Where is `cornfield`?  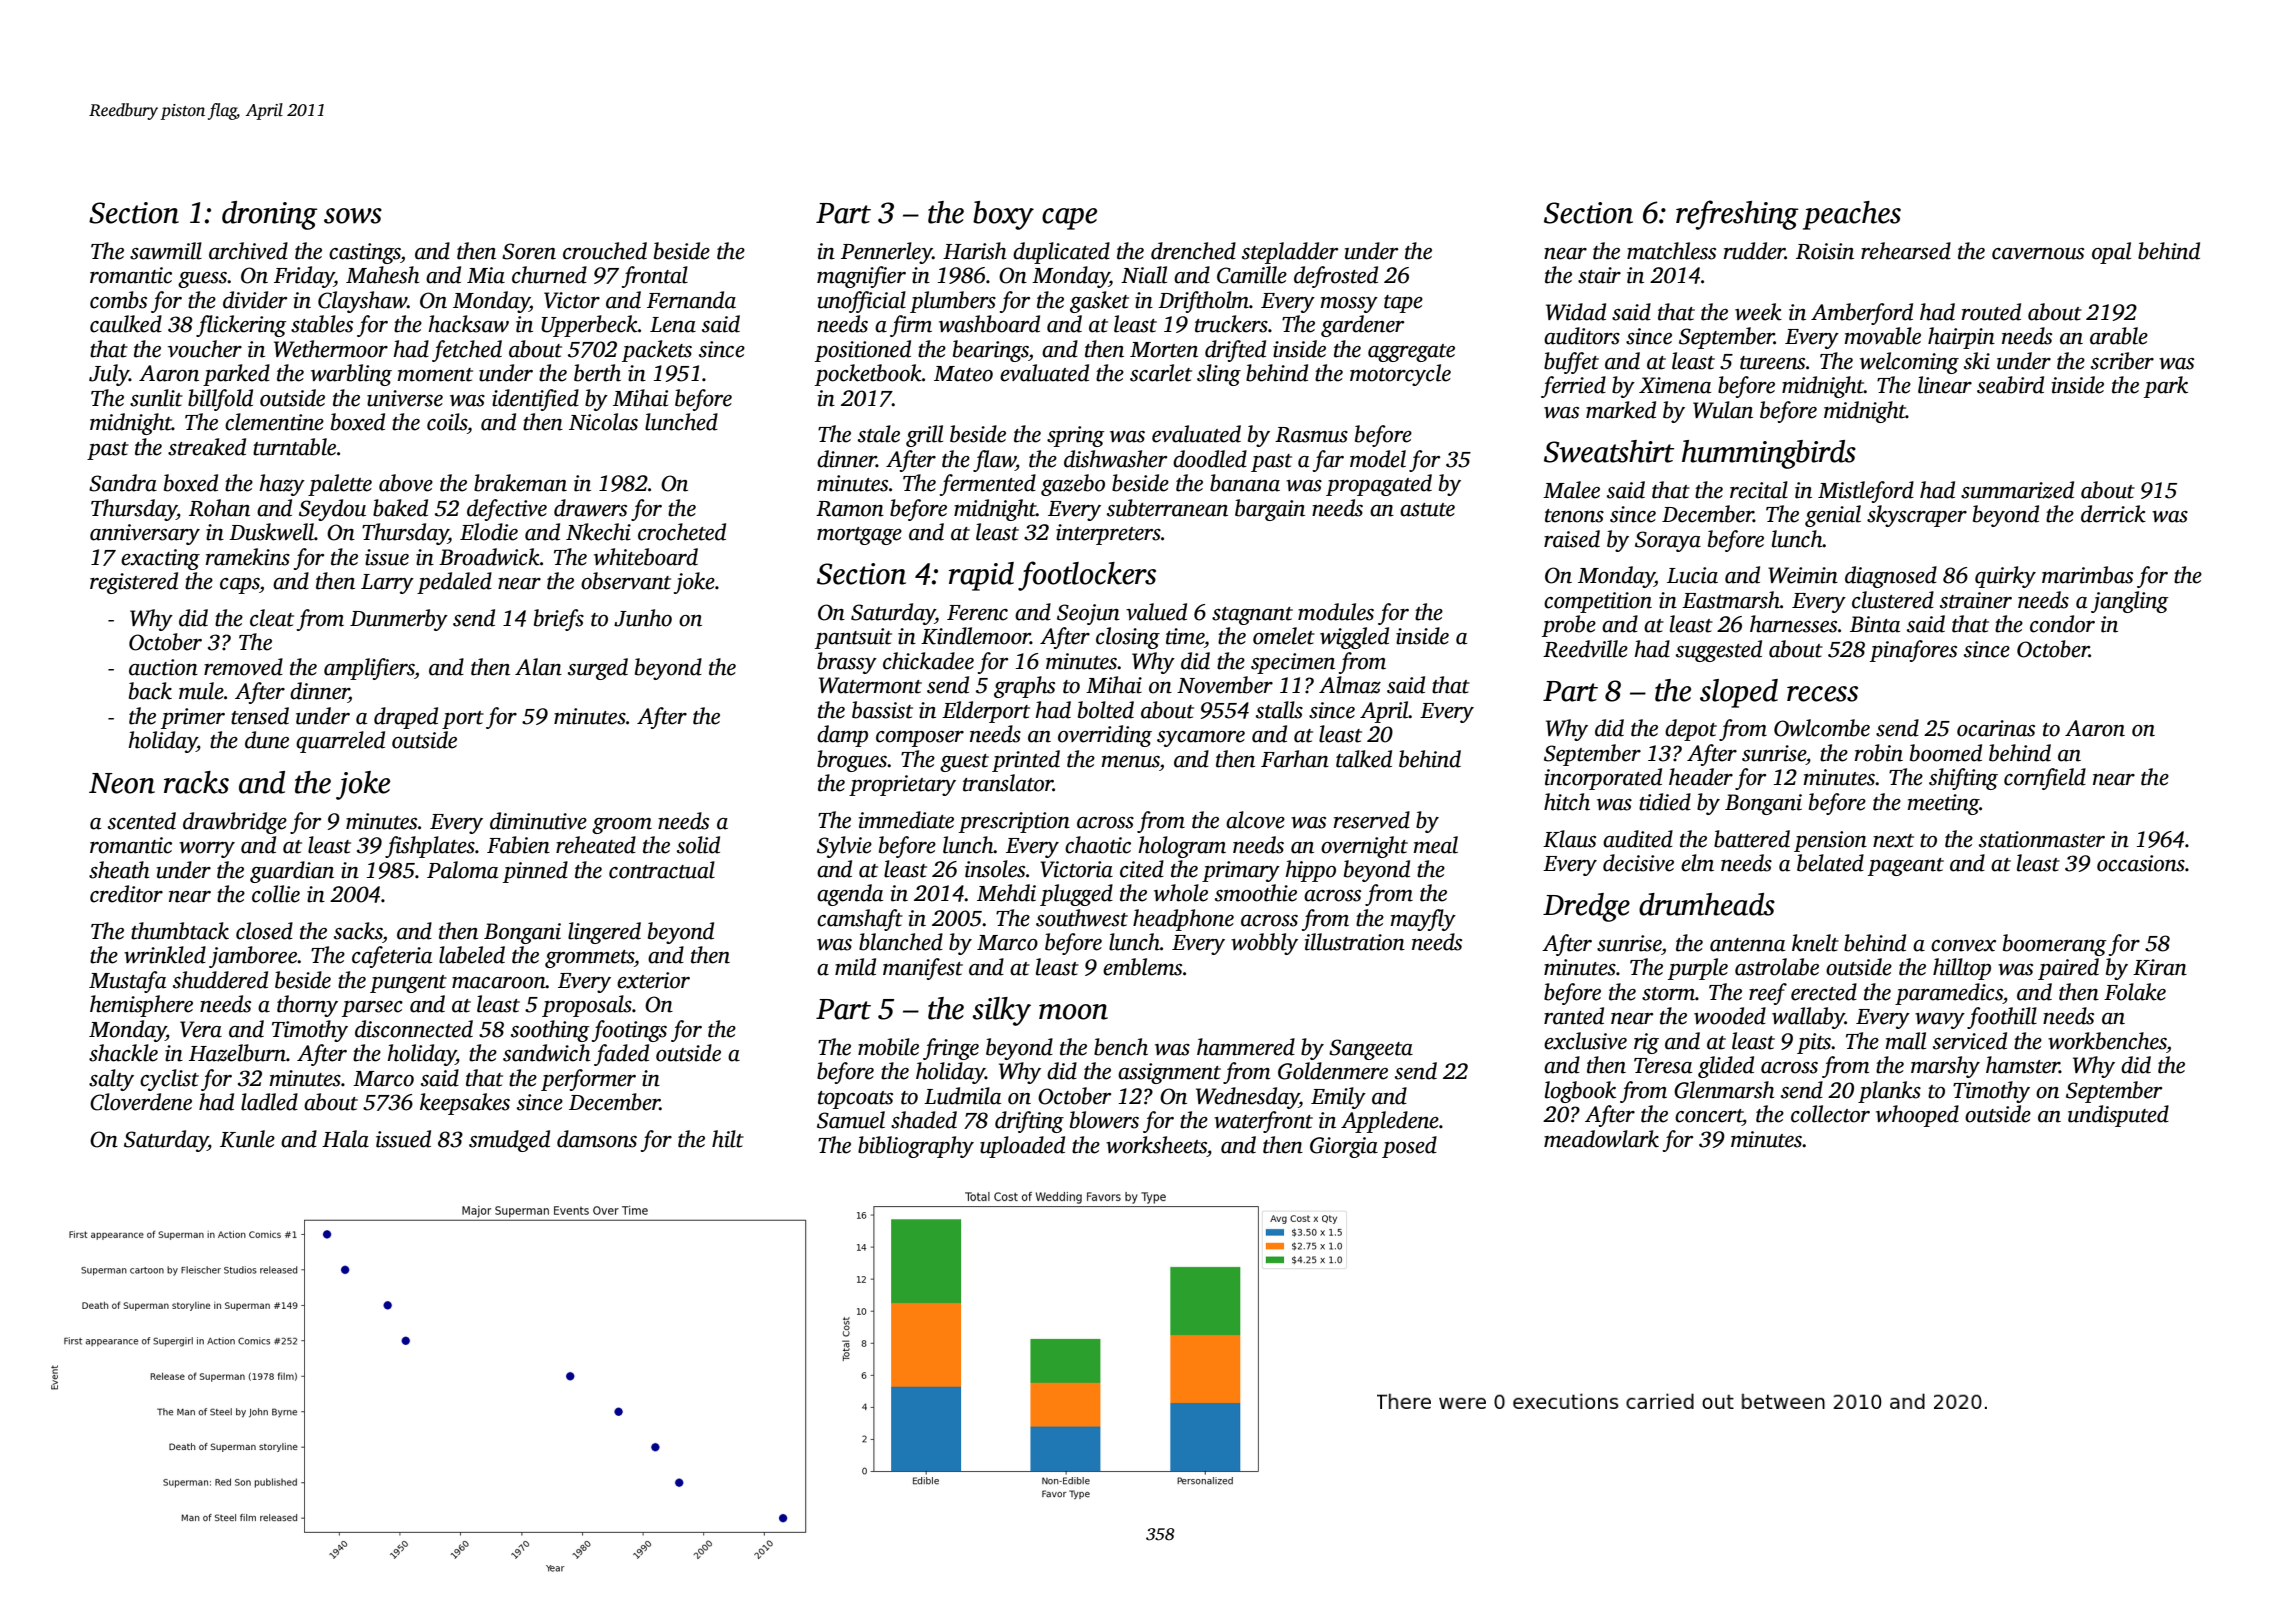
cornfield is located at coordinates (2045, 779).
